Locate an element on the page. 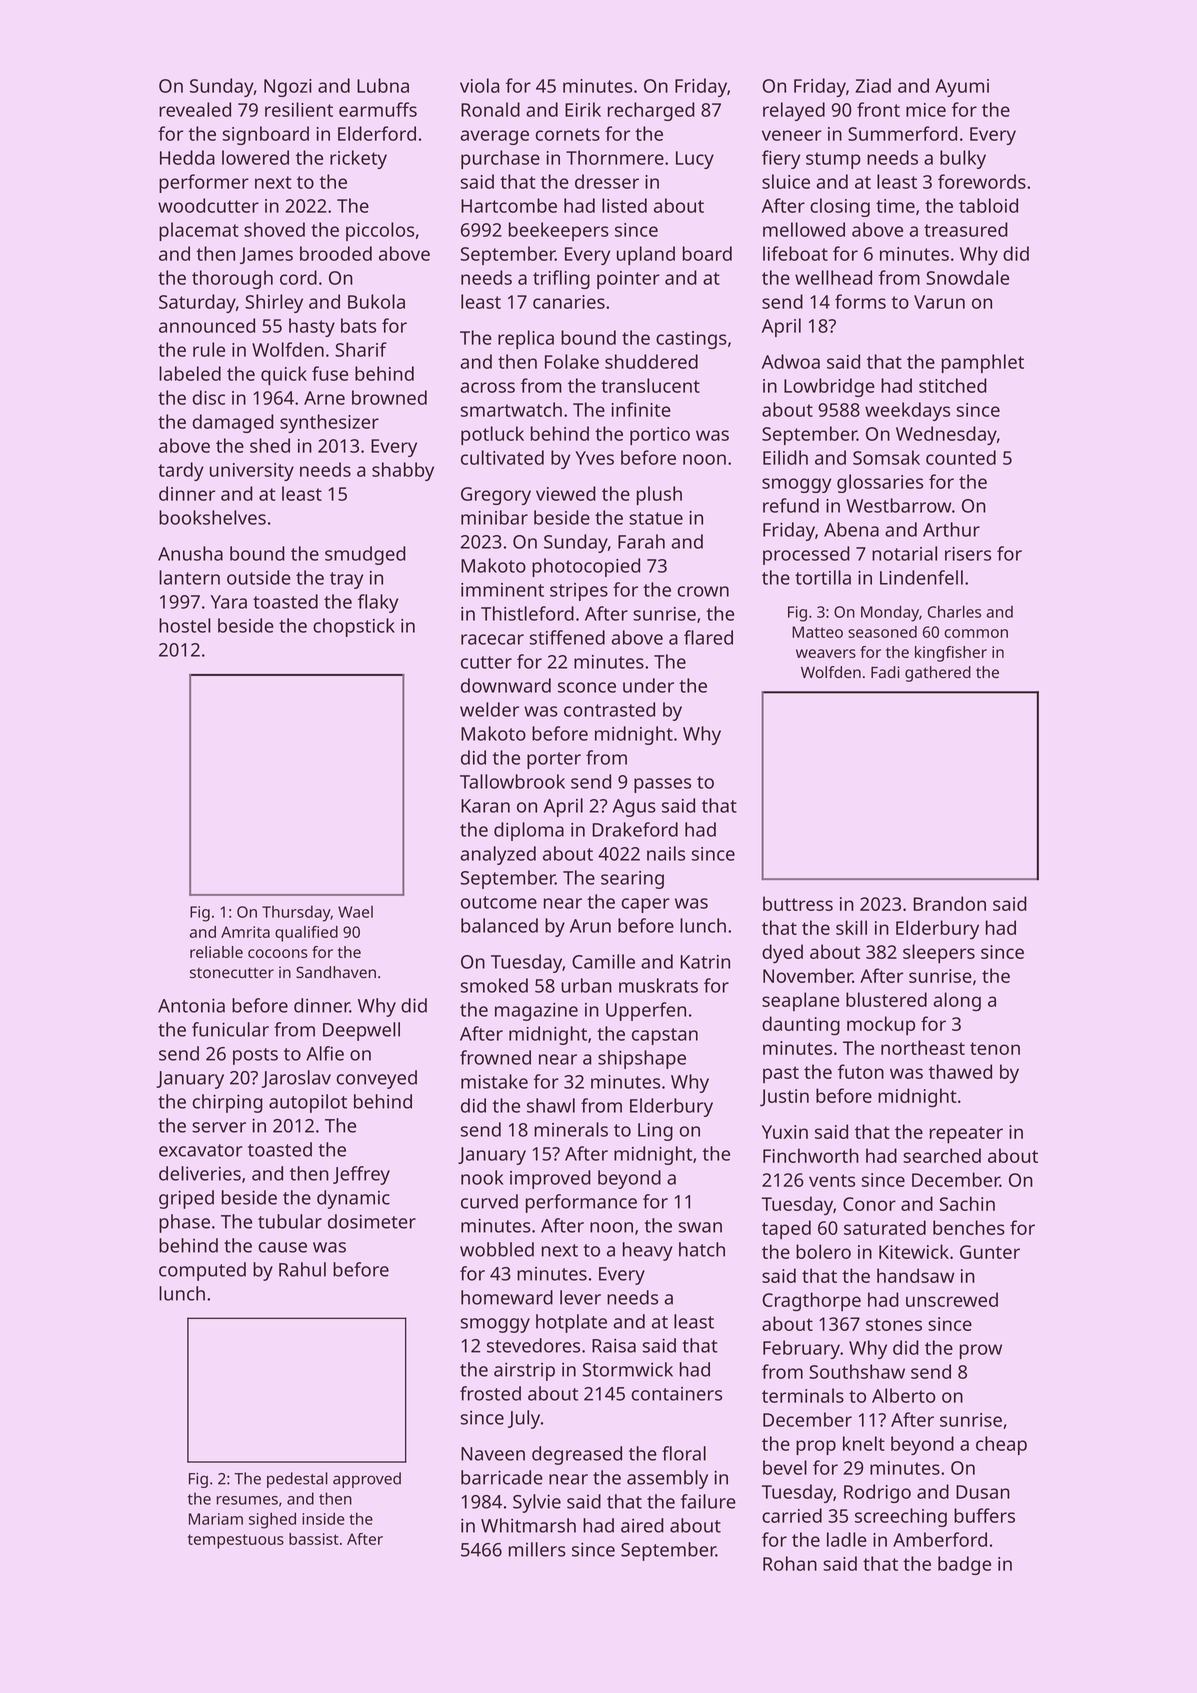 The image size is (1197, 1693). labeled is located at coordinates (190, 373).
